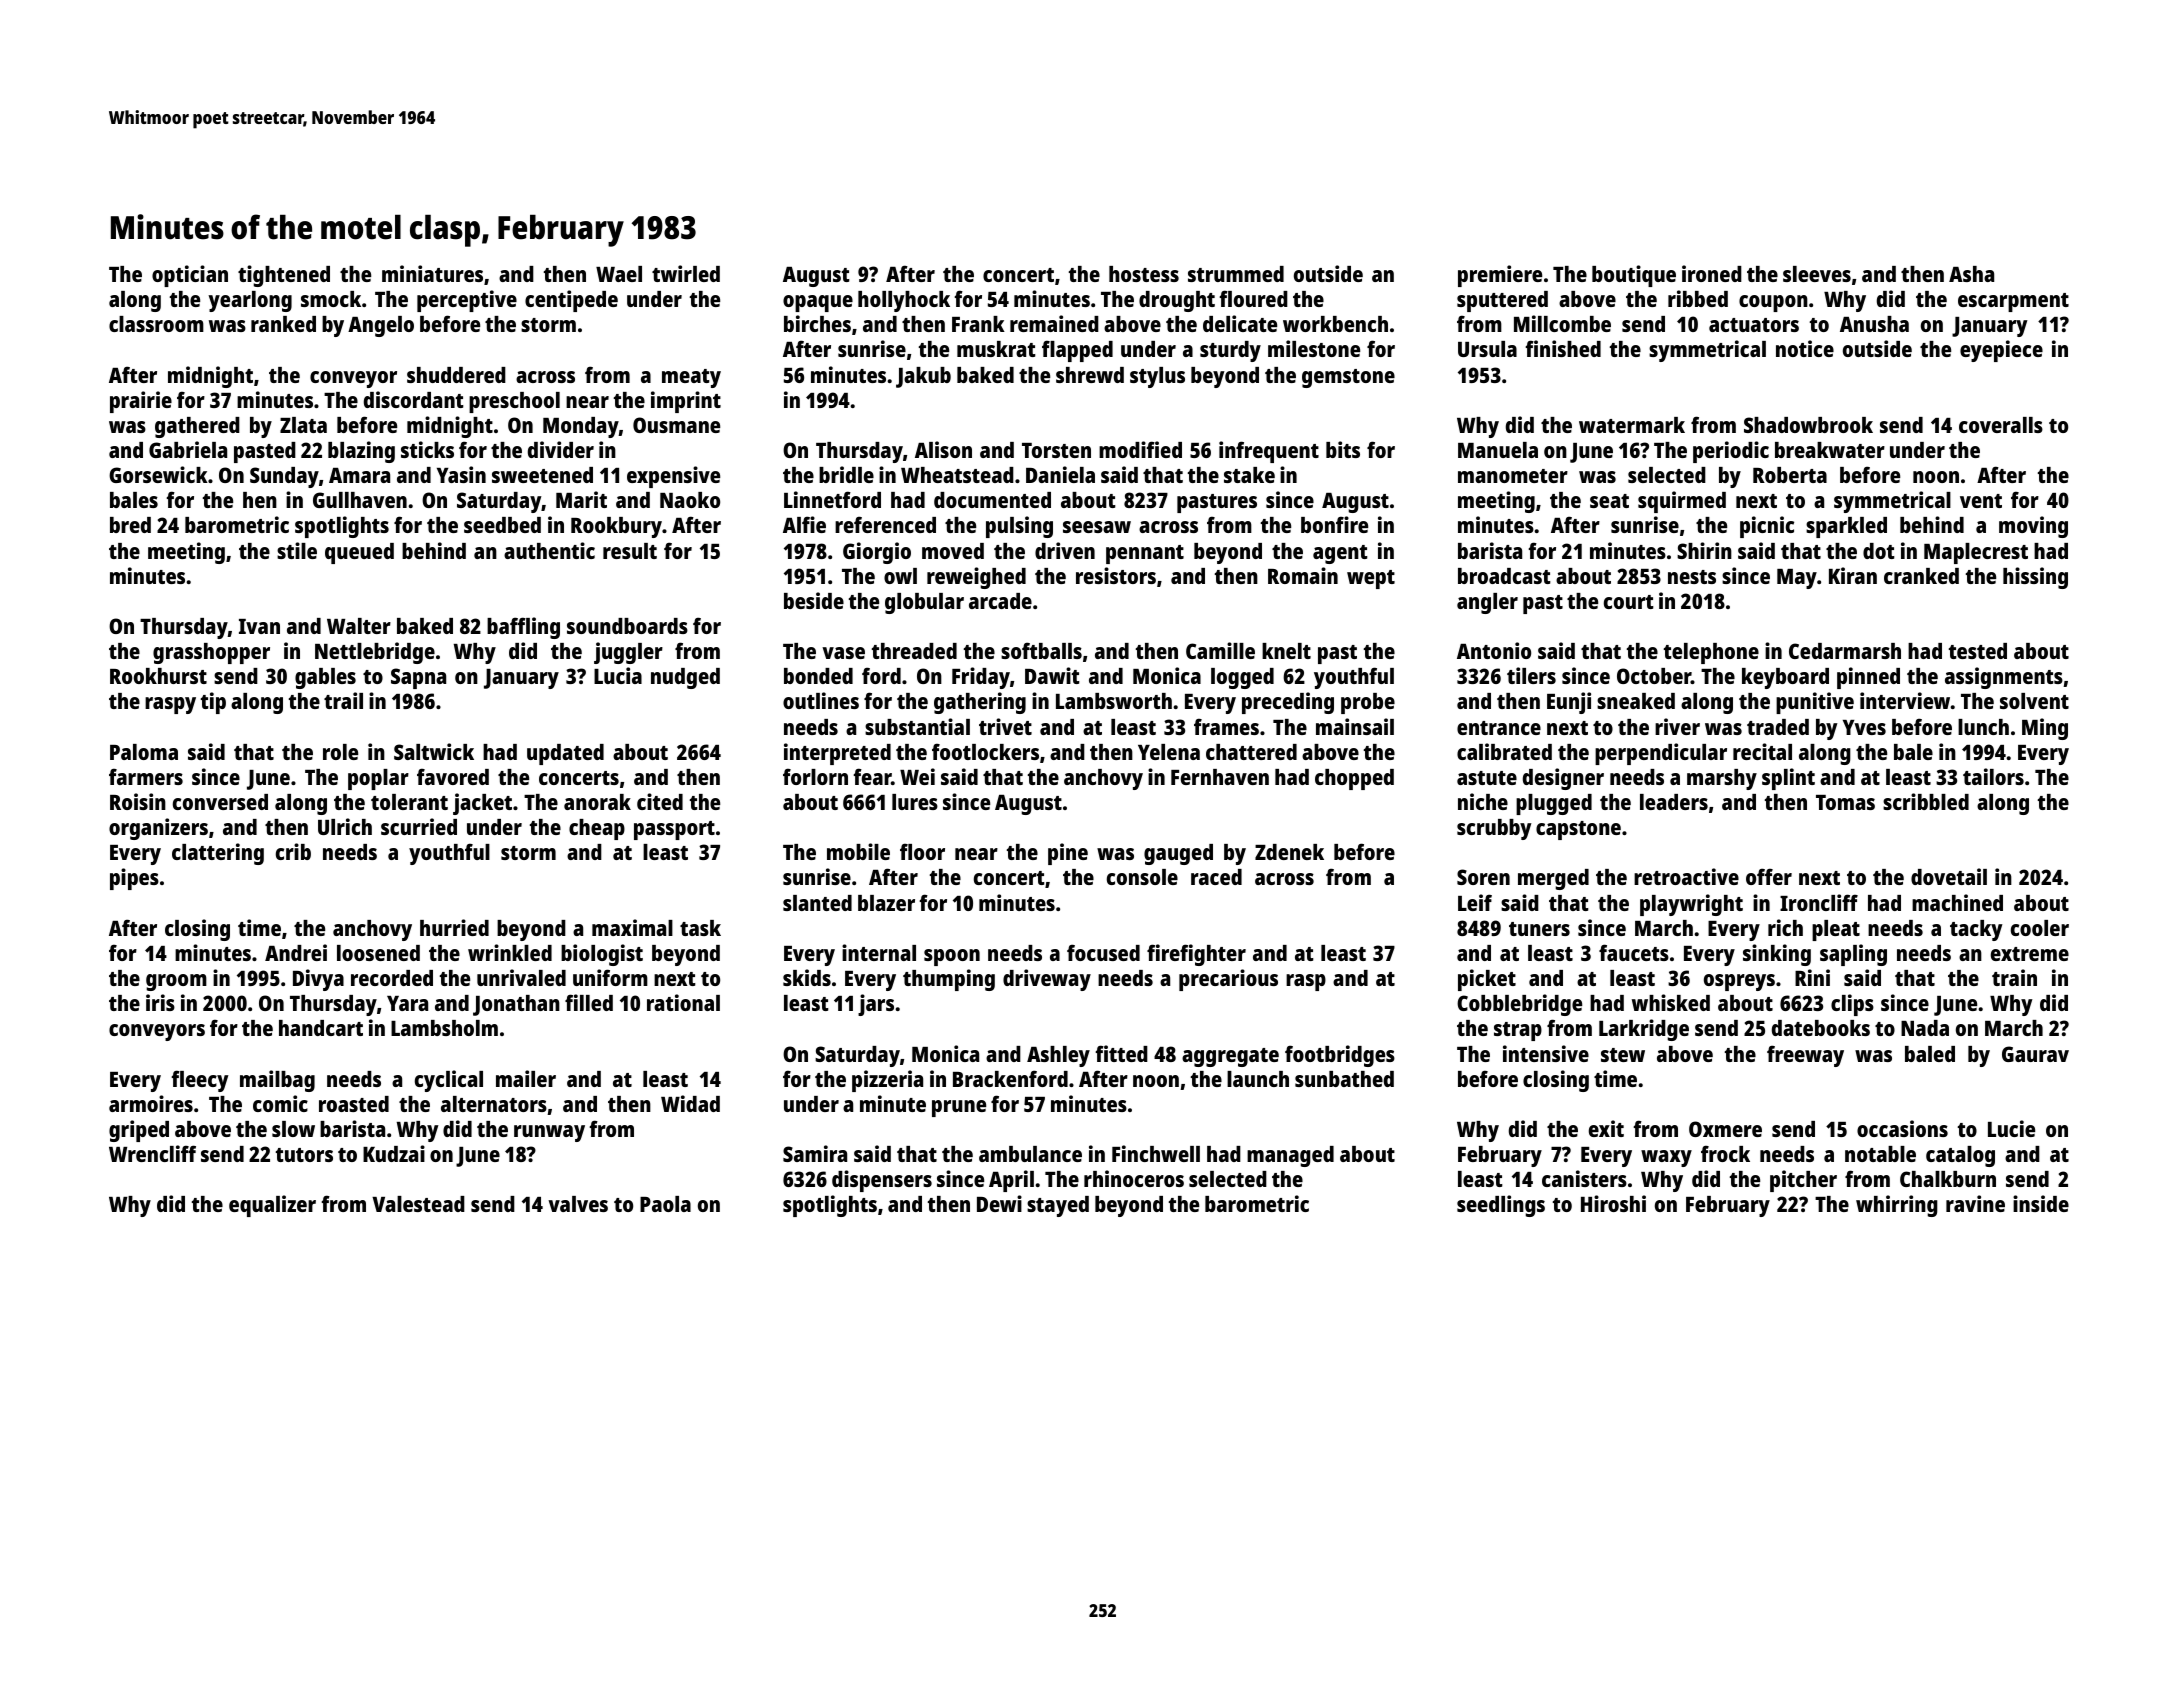 This screenshot has width=2178, height=1683. What do you see at coordinates (190, 276) in the screenshot?
I see `optician` at bounding box center [190, 276].
